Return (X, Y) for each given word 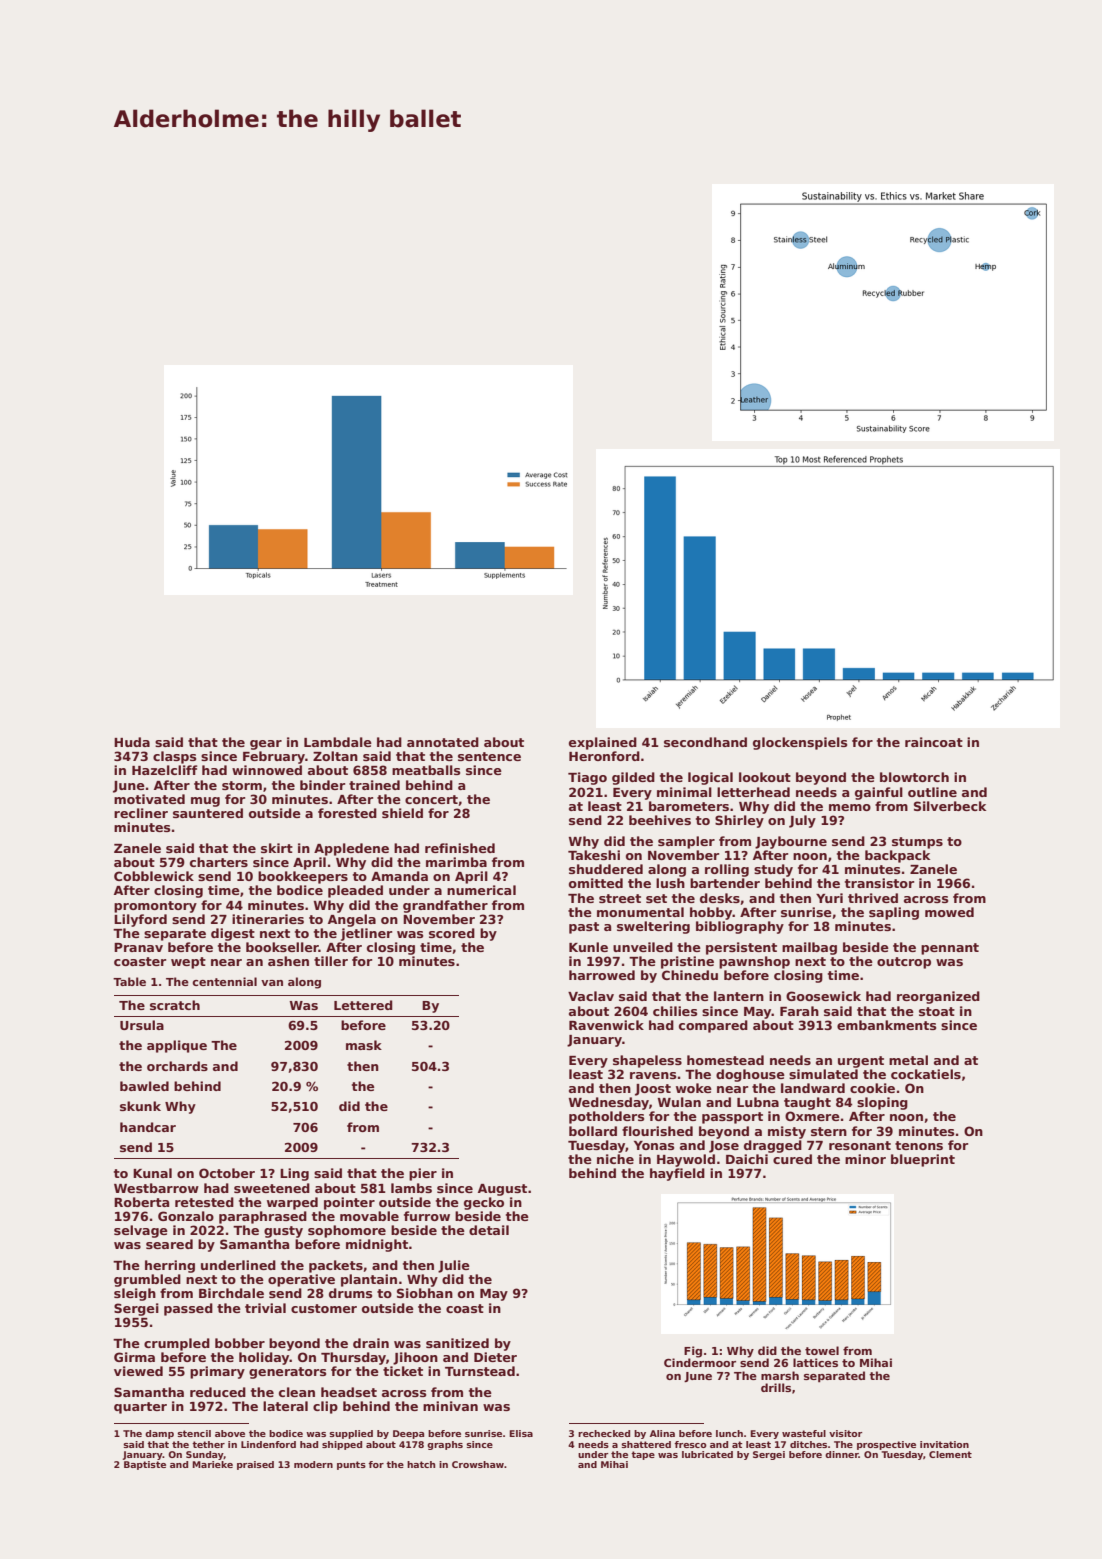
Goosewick (823, 996)
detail (489, 1230)
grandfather (445, 906)
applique (177, 1046)
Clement (950, 1454)
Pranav (138, 947)
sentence (489, 756)
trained (374, 785)
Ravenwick (606, 1025)
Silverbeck (950, 806)
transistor (879, 883)
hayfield (677, 1174)
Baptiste (145, 1465)
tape (643, 1455)
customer (324, 1308)
